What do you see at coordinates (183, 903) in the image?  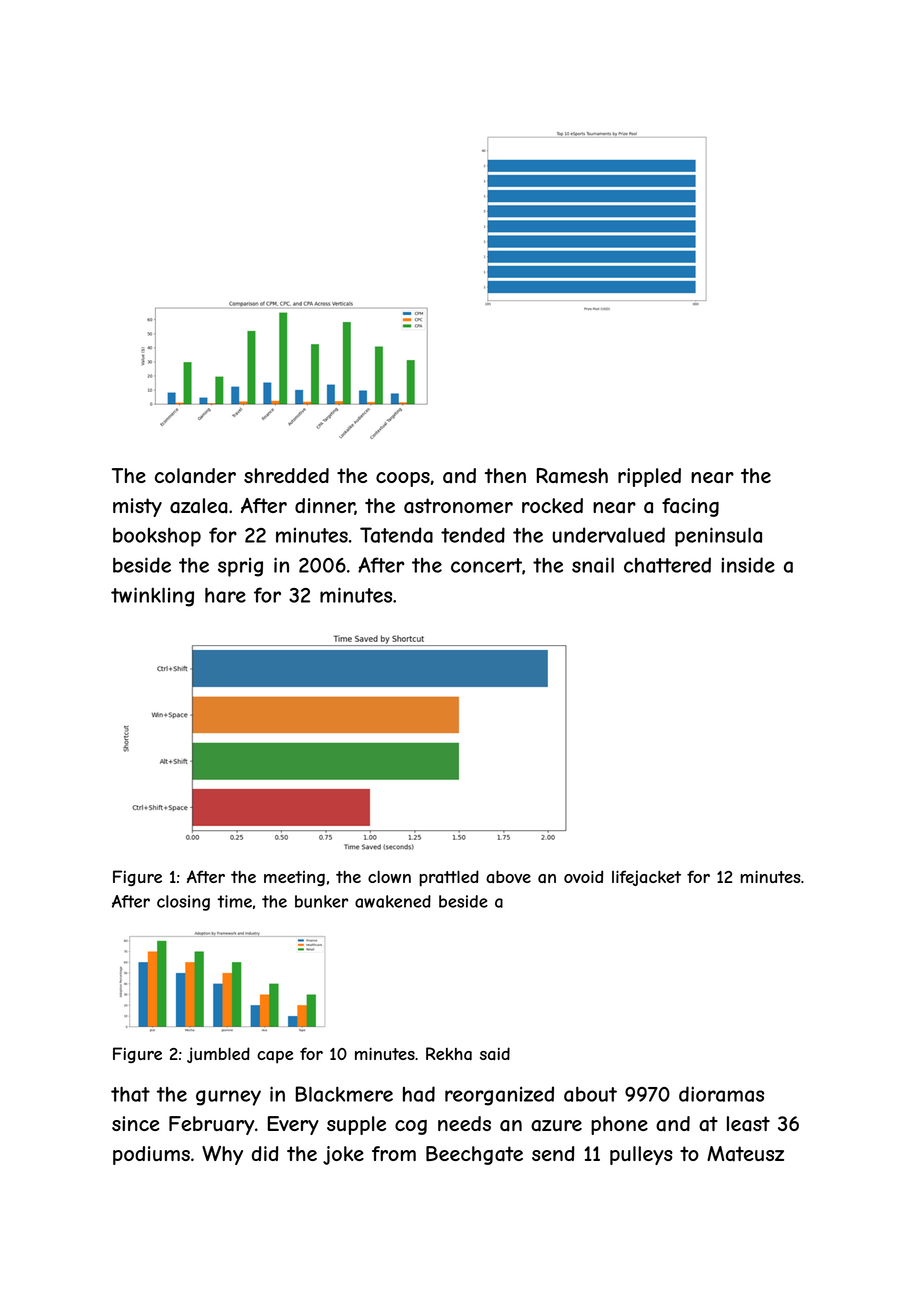 I see `closing` at bounding box center [183, 903].
